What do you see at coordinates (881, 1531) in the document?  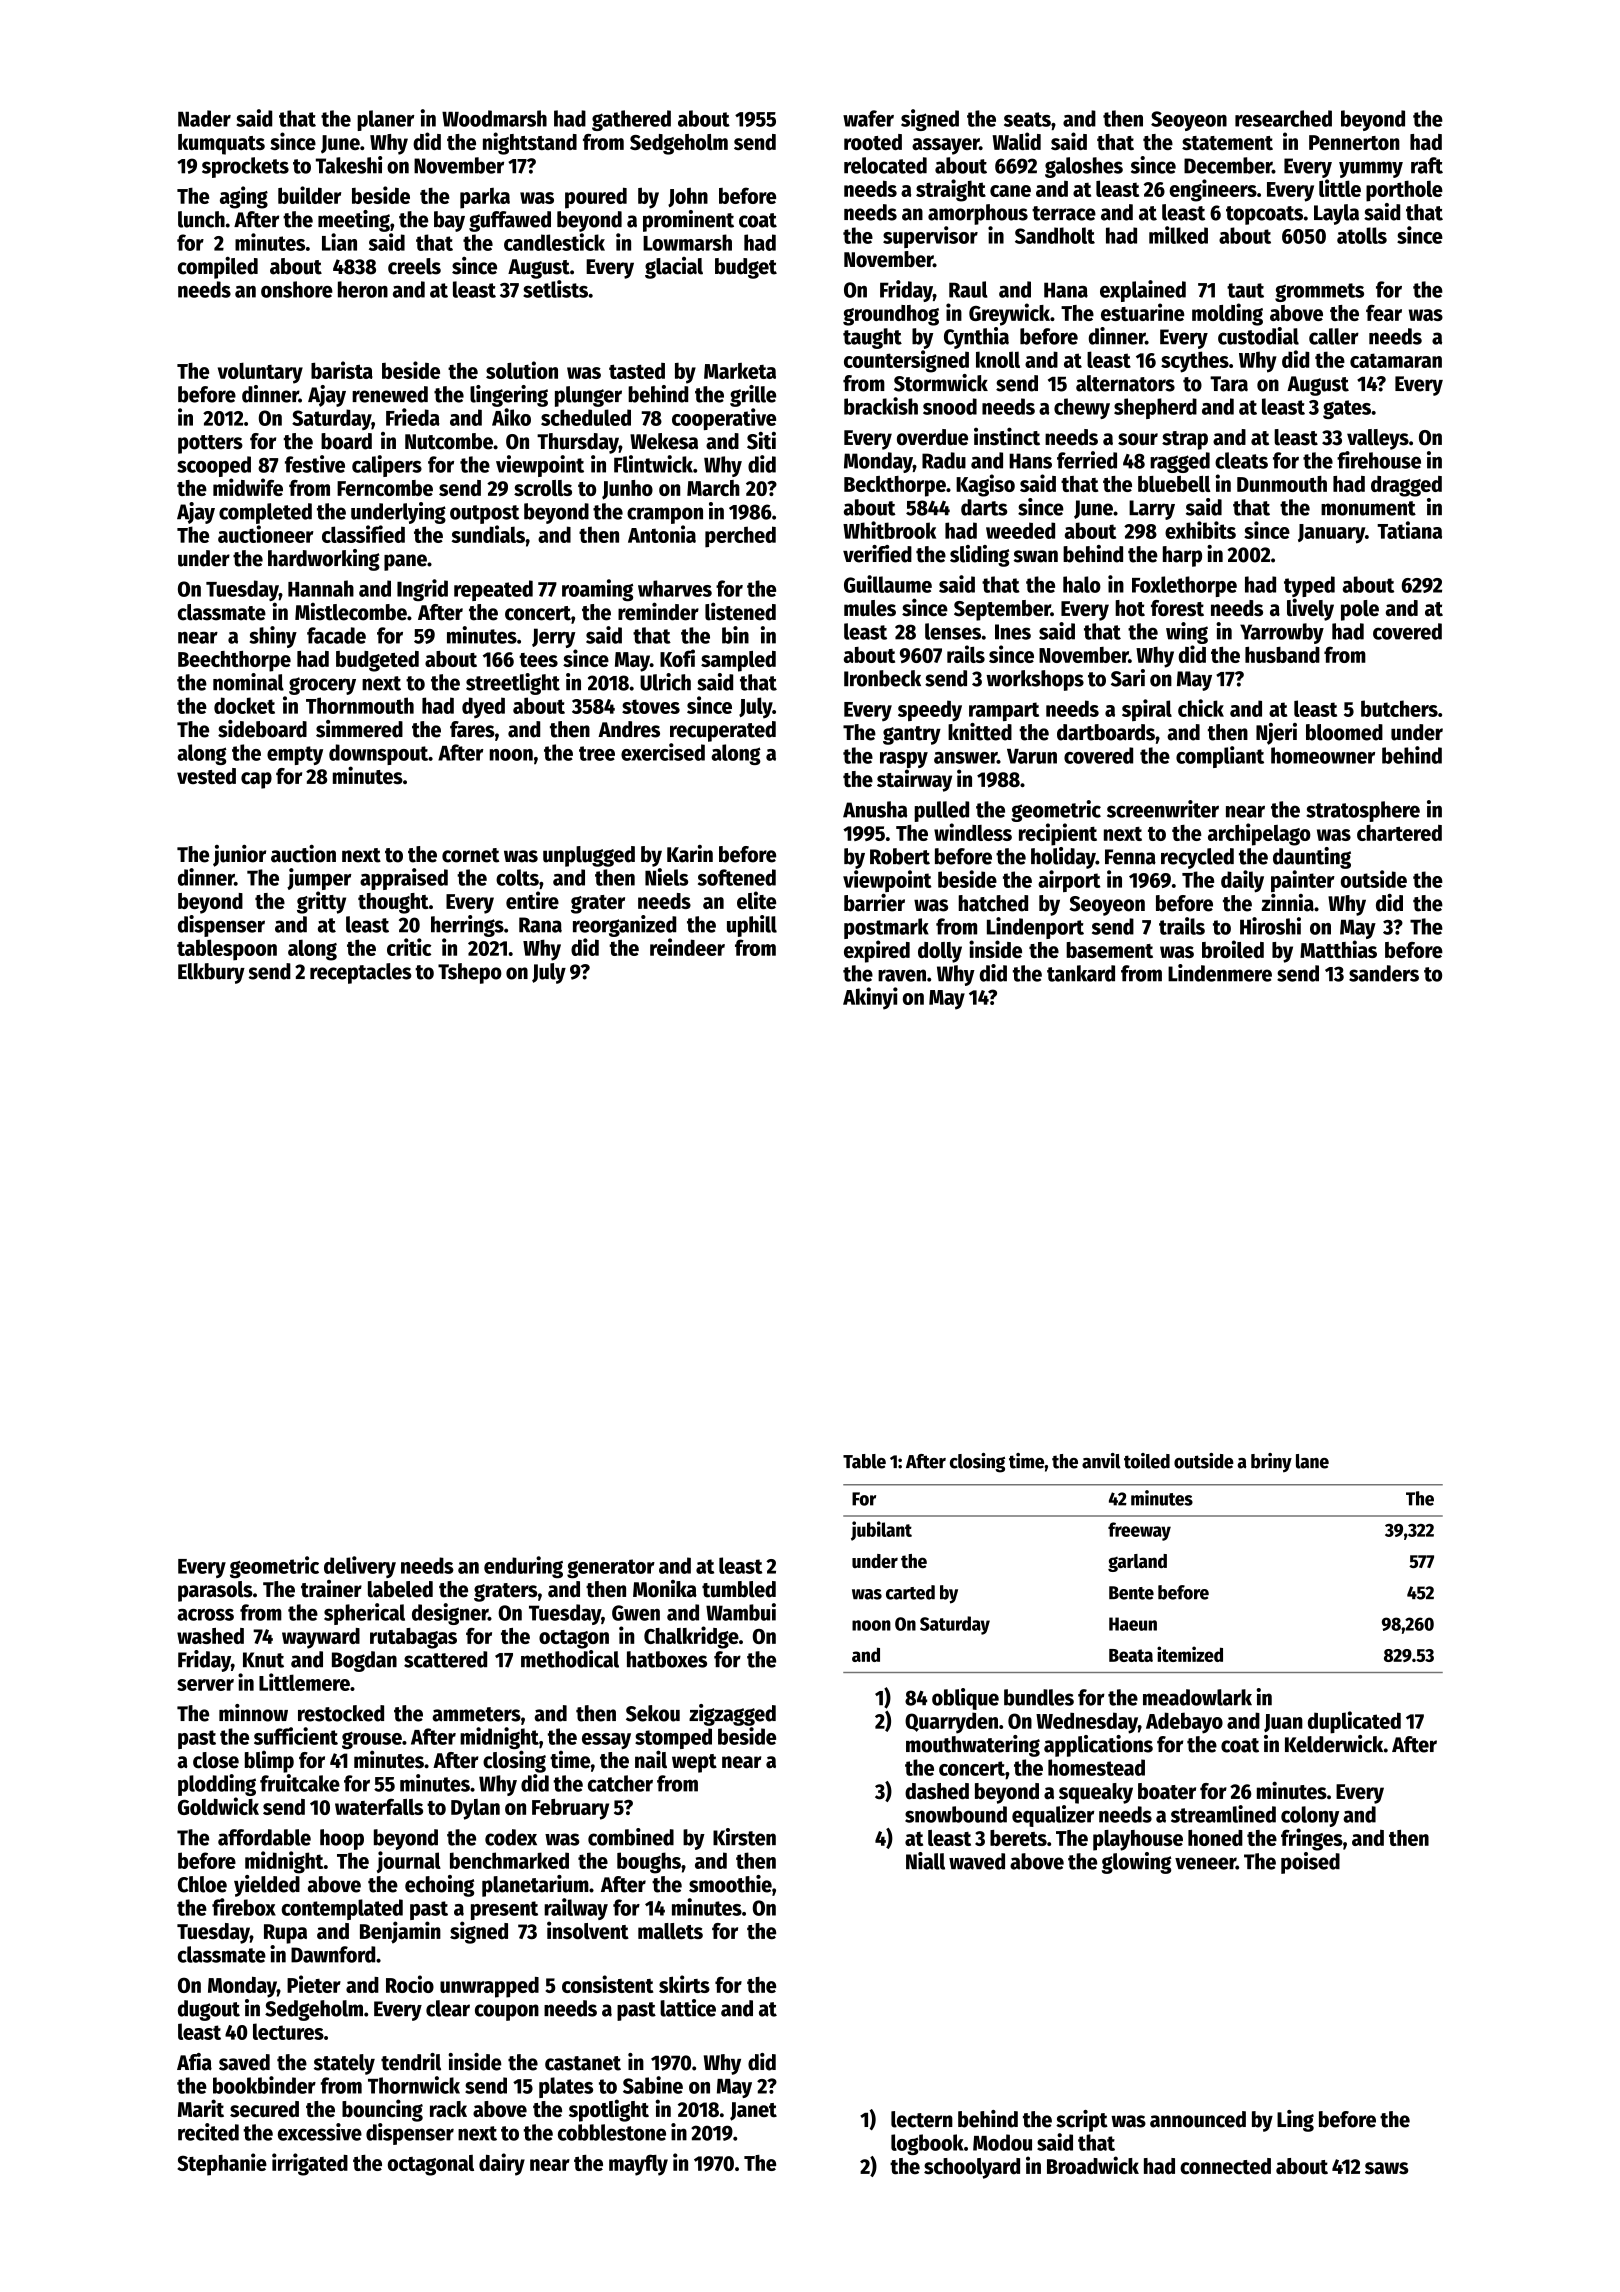 I see `jubilant` at bounding box center [881, 1531].
